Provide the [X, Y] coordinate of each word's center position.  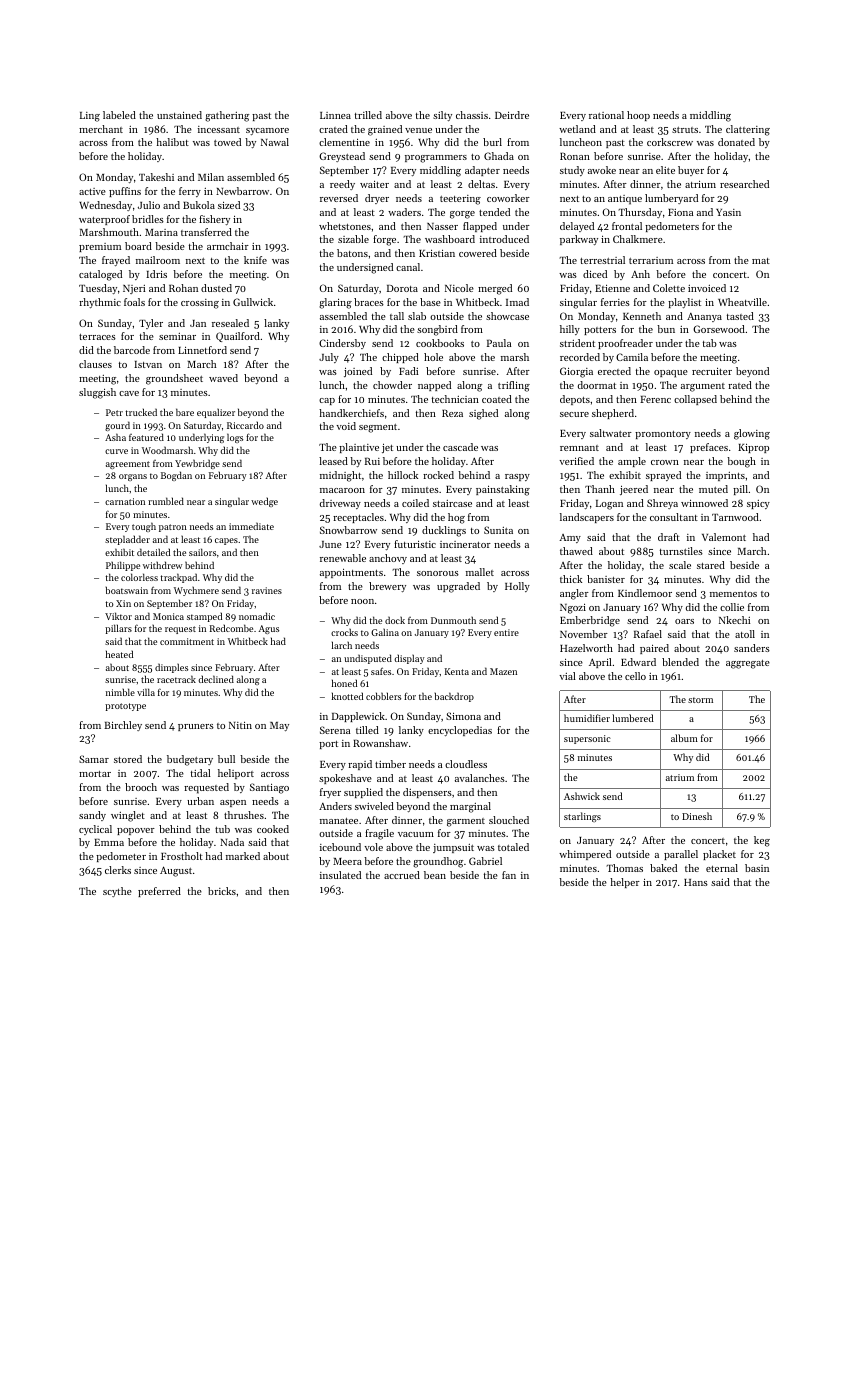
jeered [634, 490]
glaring [335, 303]
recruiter [712, 371]
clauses [95, 364]
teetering [460, 200]
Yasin [728, 212]
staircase [452, 503]
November [584, 634]
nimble [120, 692]
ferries [615, 302]
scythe [117, 892]
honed [344, 683]
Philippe [123, 566]
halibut [172, 142]
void [346, 426]
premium [100, 247]
